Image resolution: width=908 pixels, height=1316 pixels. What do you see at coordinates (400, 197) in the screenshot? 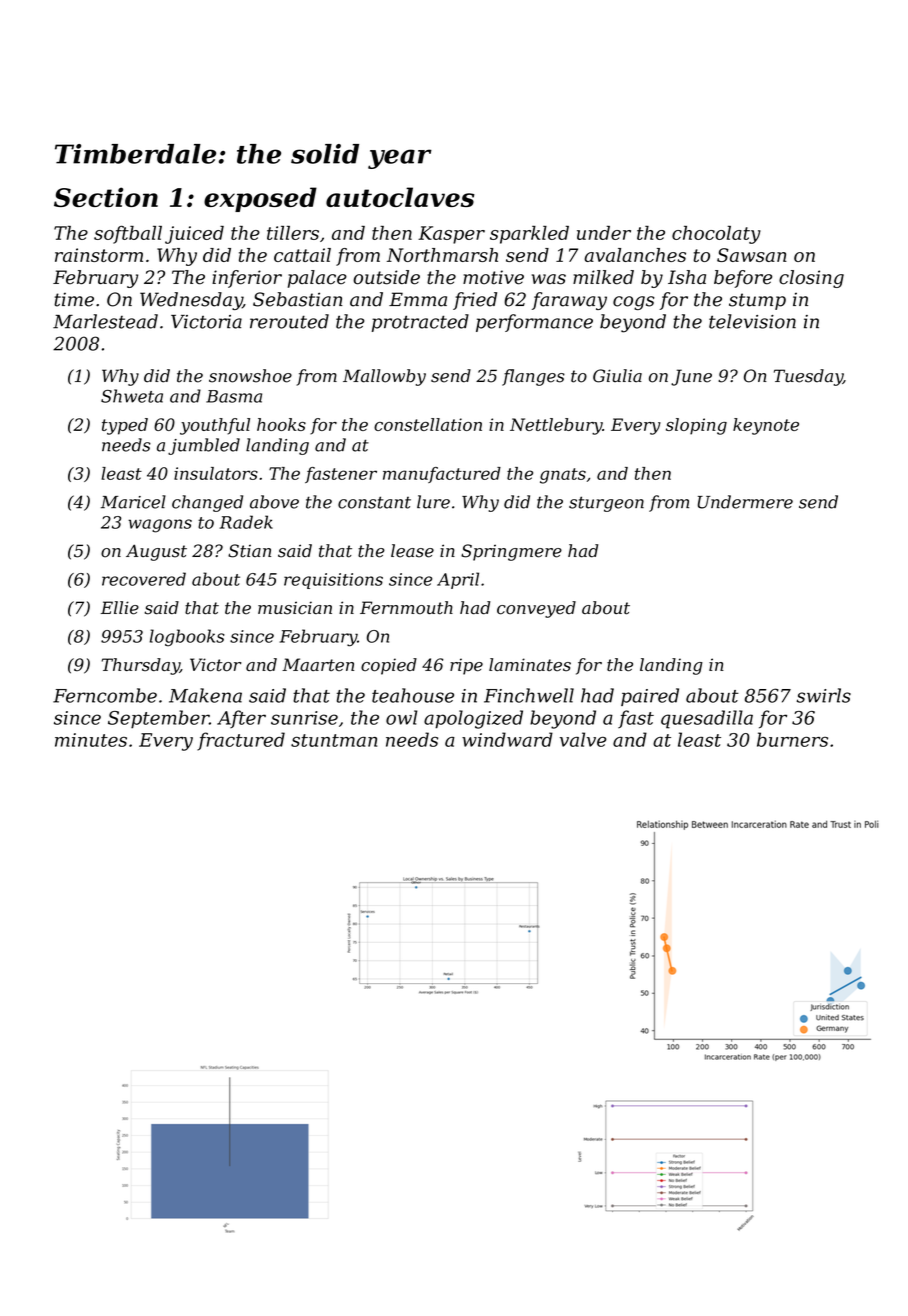
I see `autoclaves` at bounding box center [400, 197].
